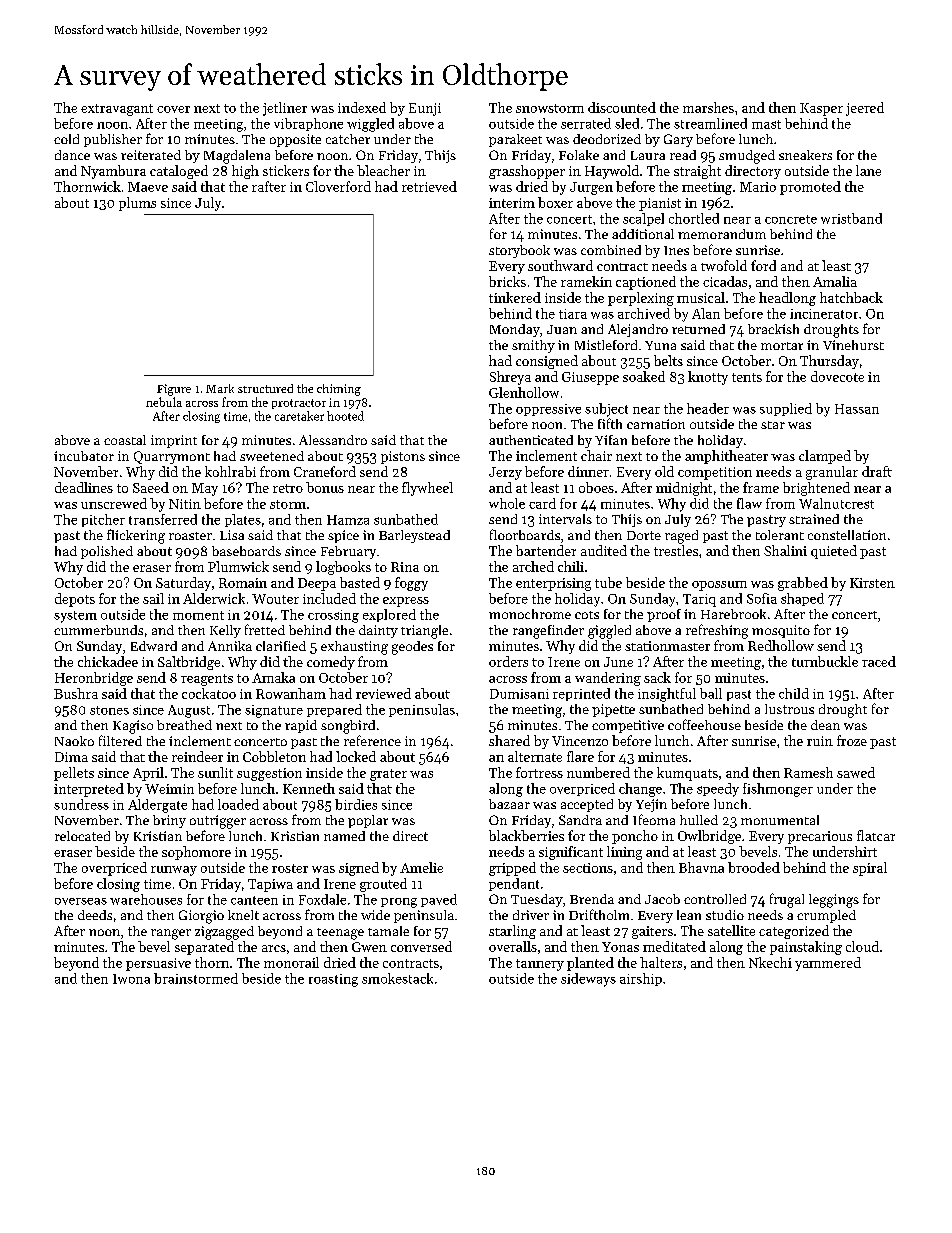 The height and width of the screenshot is (1233, 952). What do you see at coordinates (515, 140) in the screenshot?
I see `parakeet` at bounding box center [515, 140].
